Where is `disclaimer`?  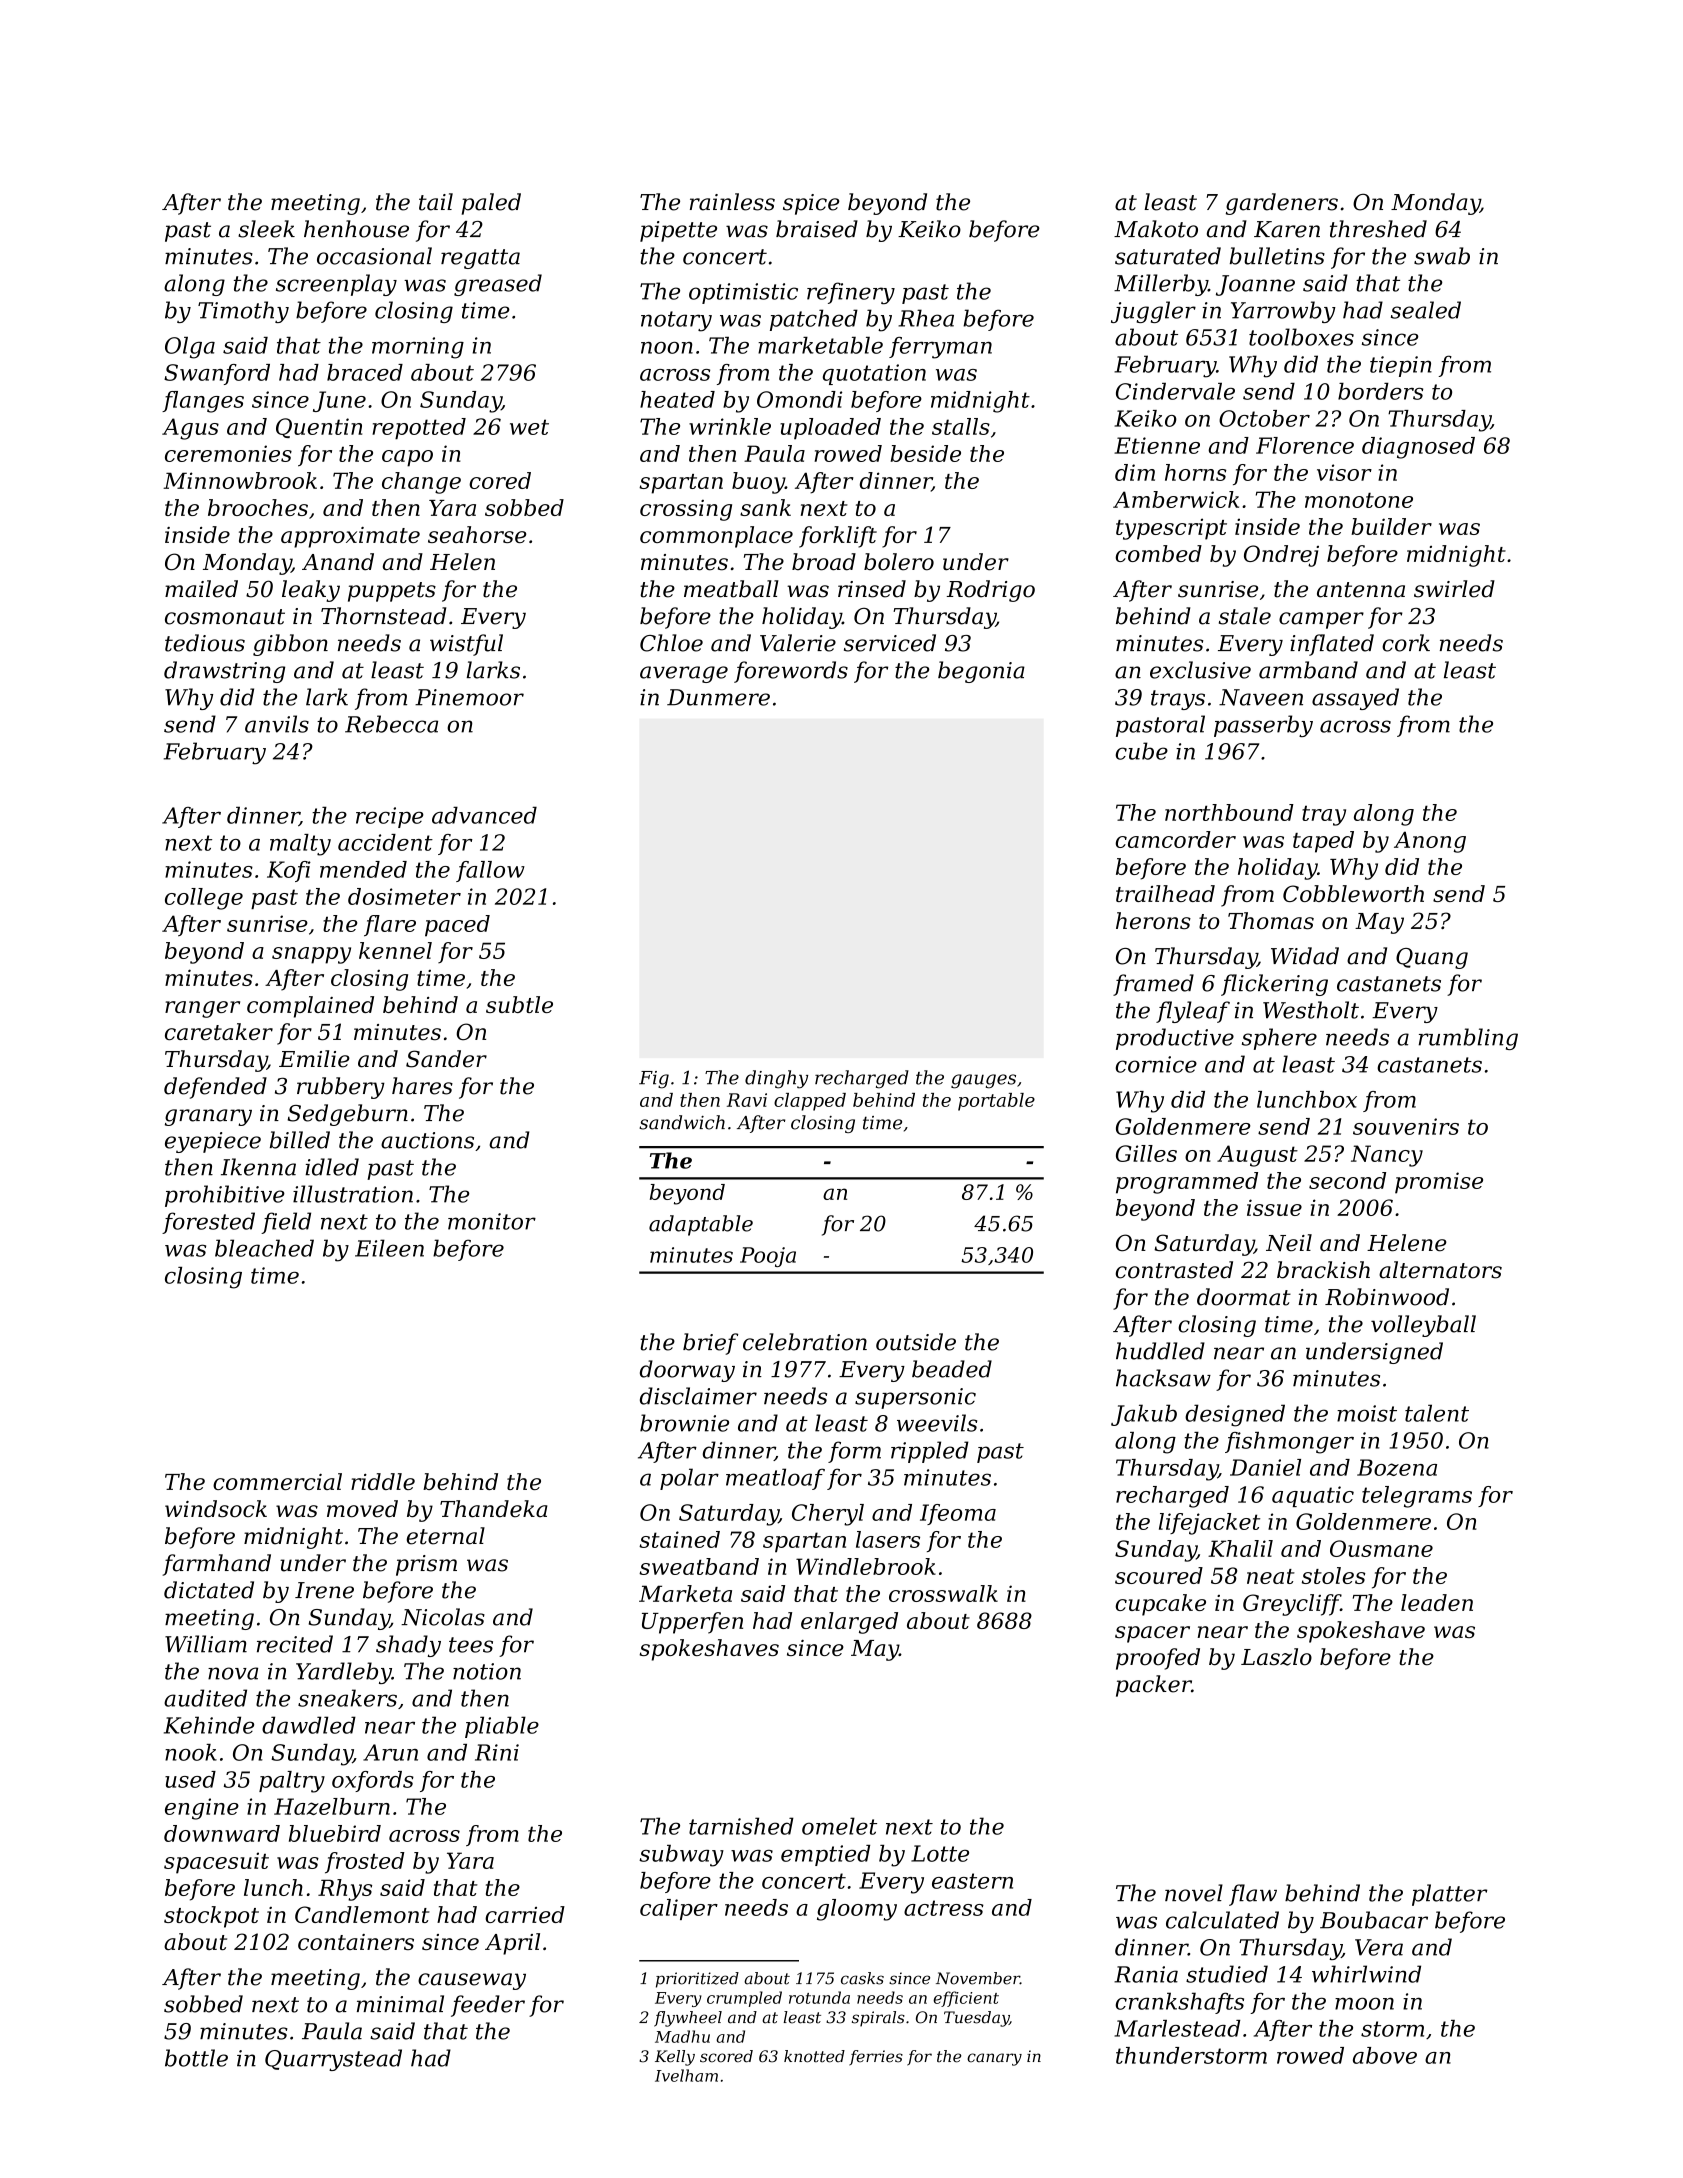
disclaimer is located at coordinates (698, 1396).
